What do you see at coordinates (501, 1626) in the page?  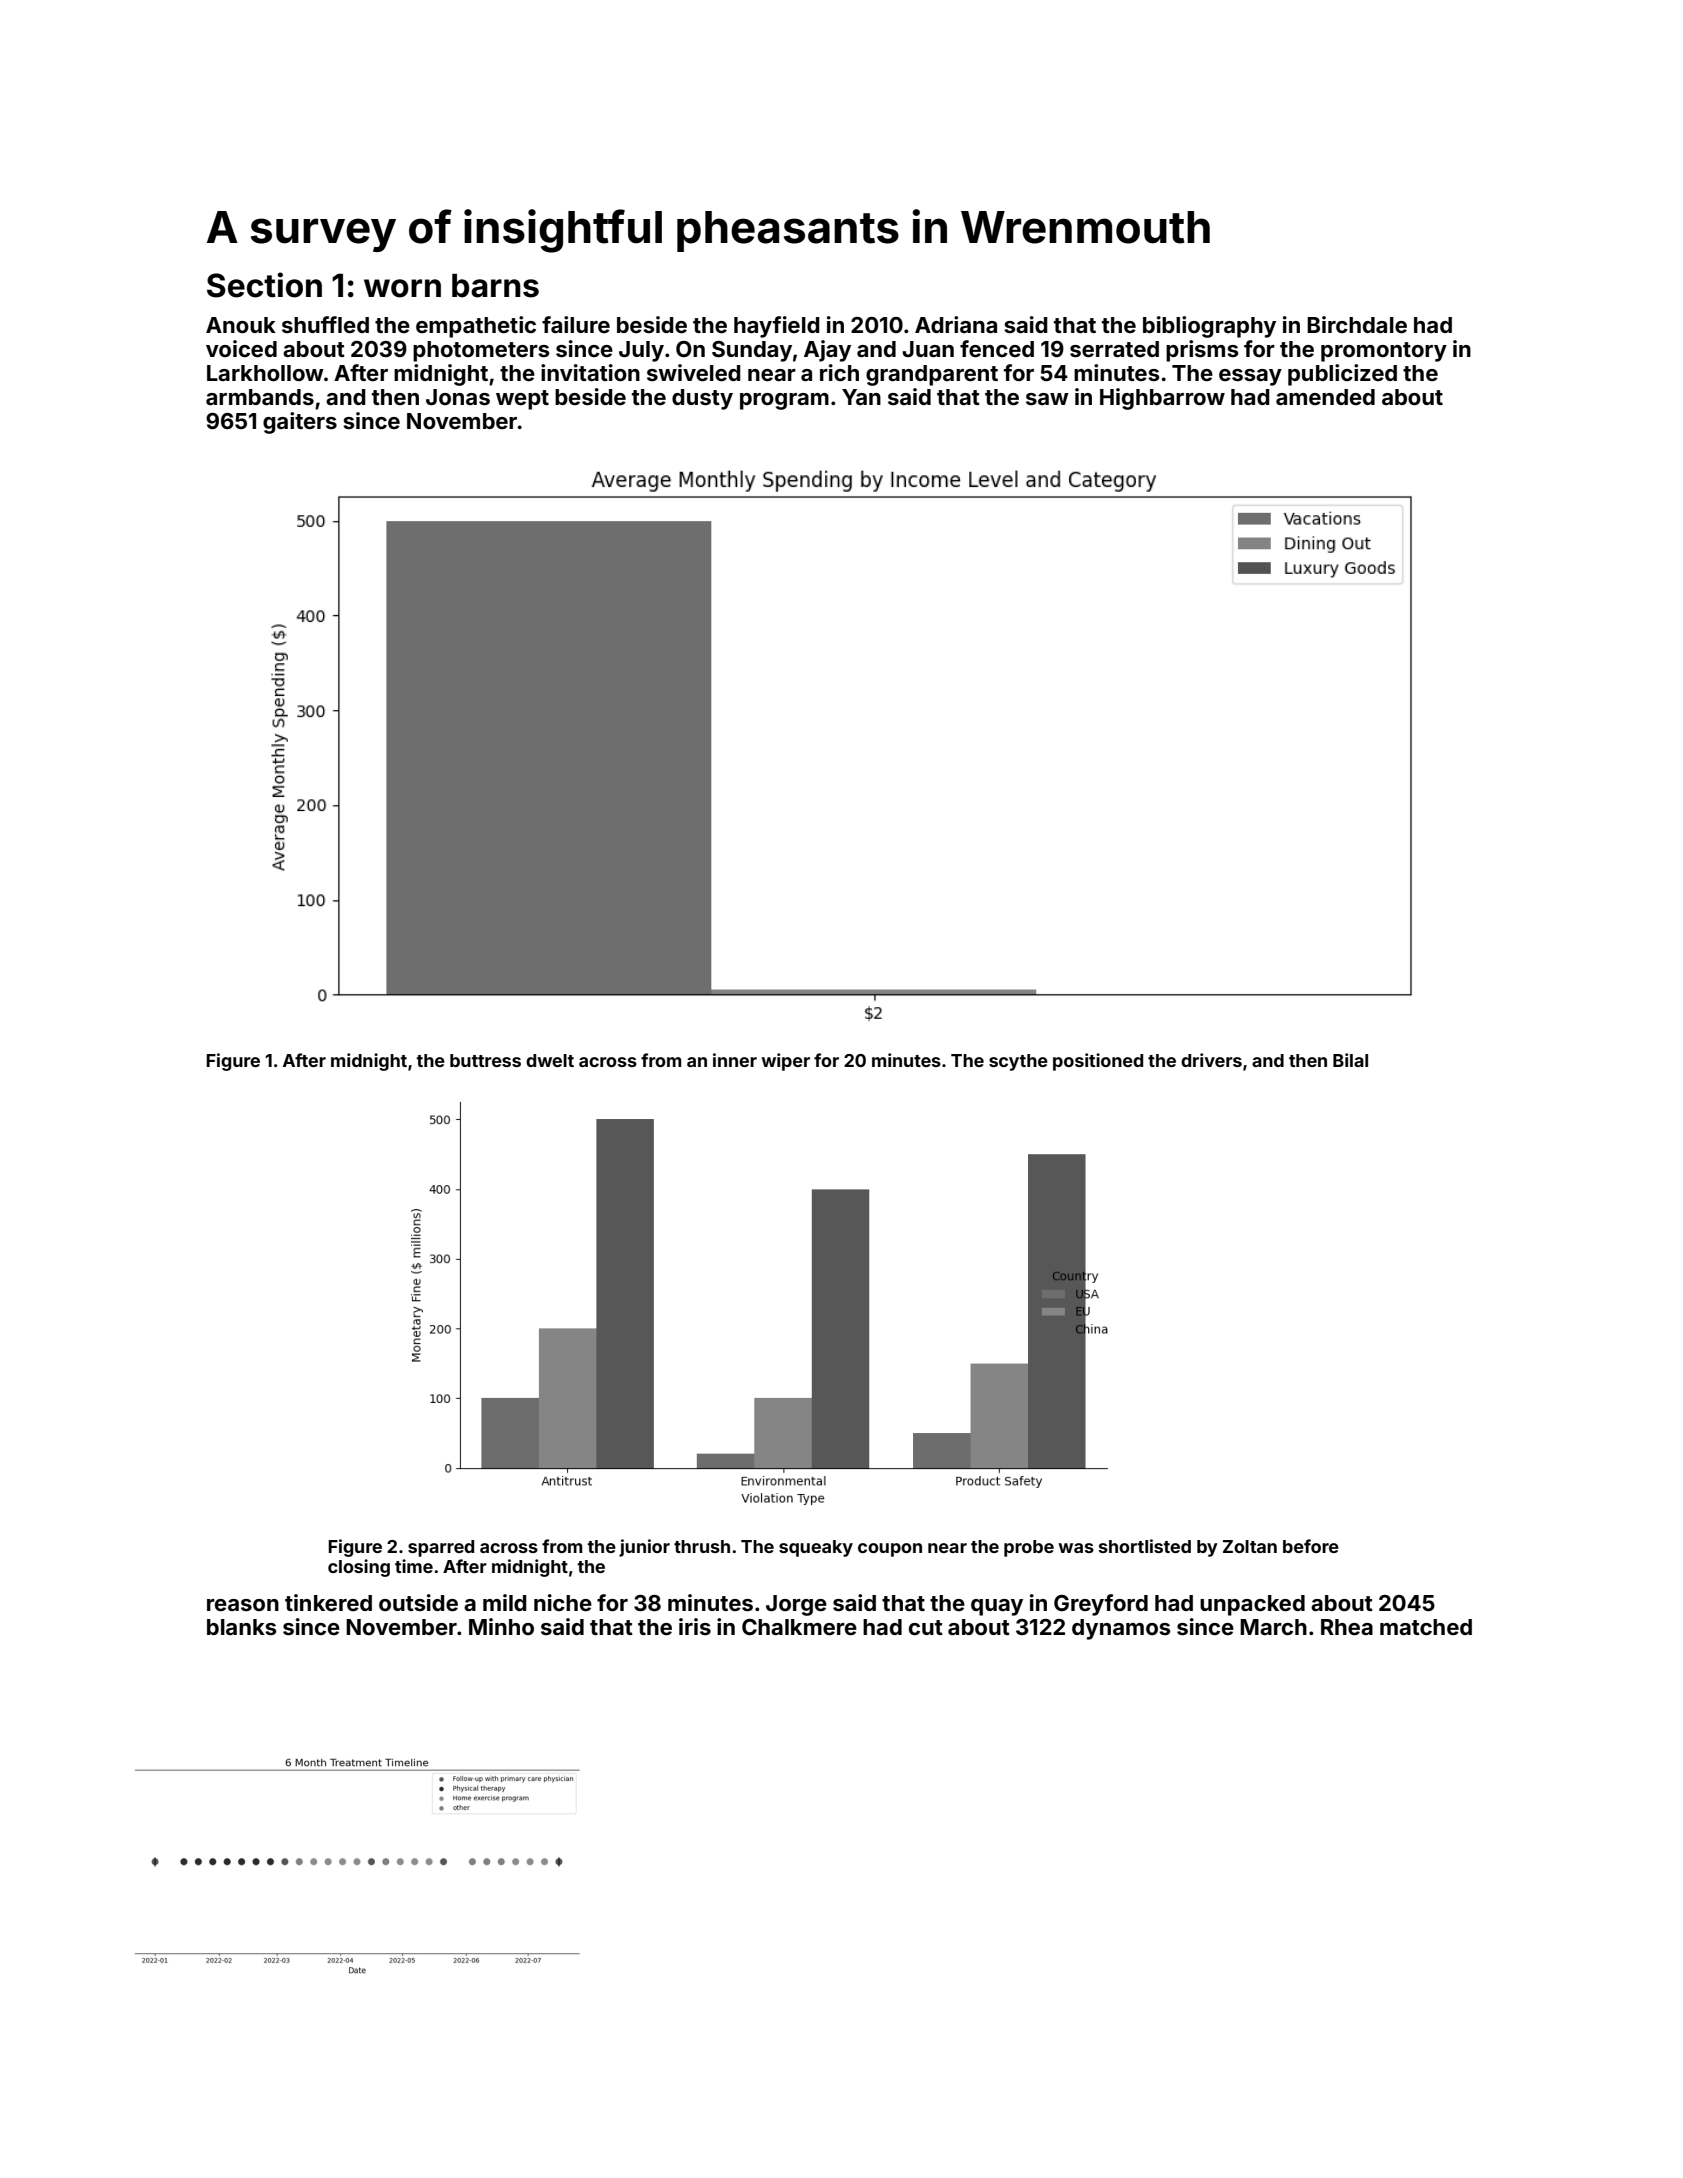 I see `Minho` at bounding box center [501, 1626].
